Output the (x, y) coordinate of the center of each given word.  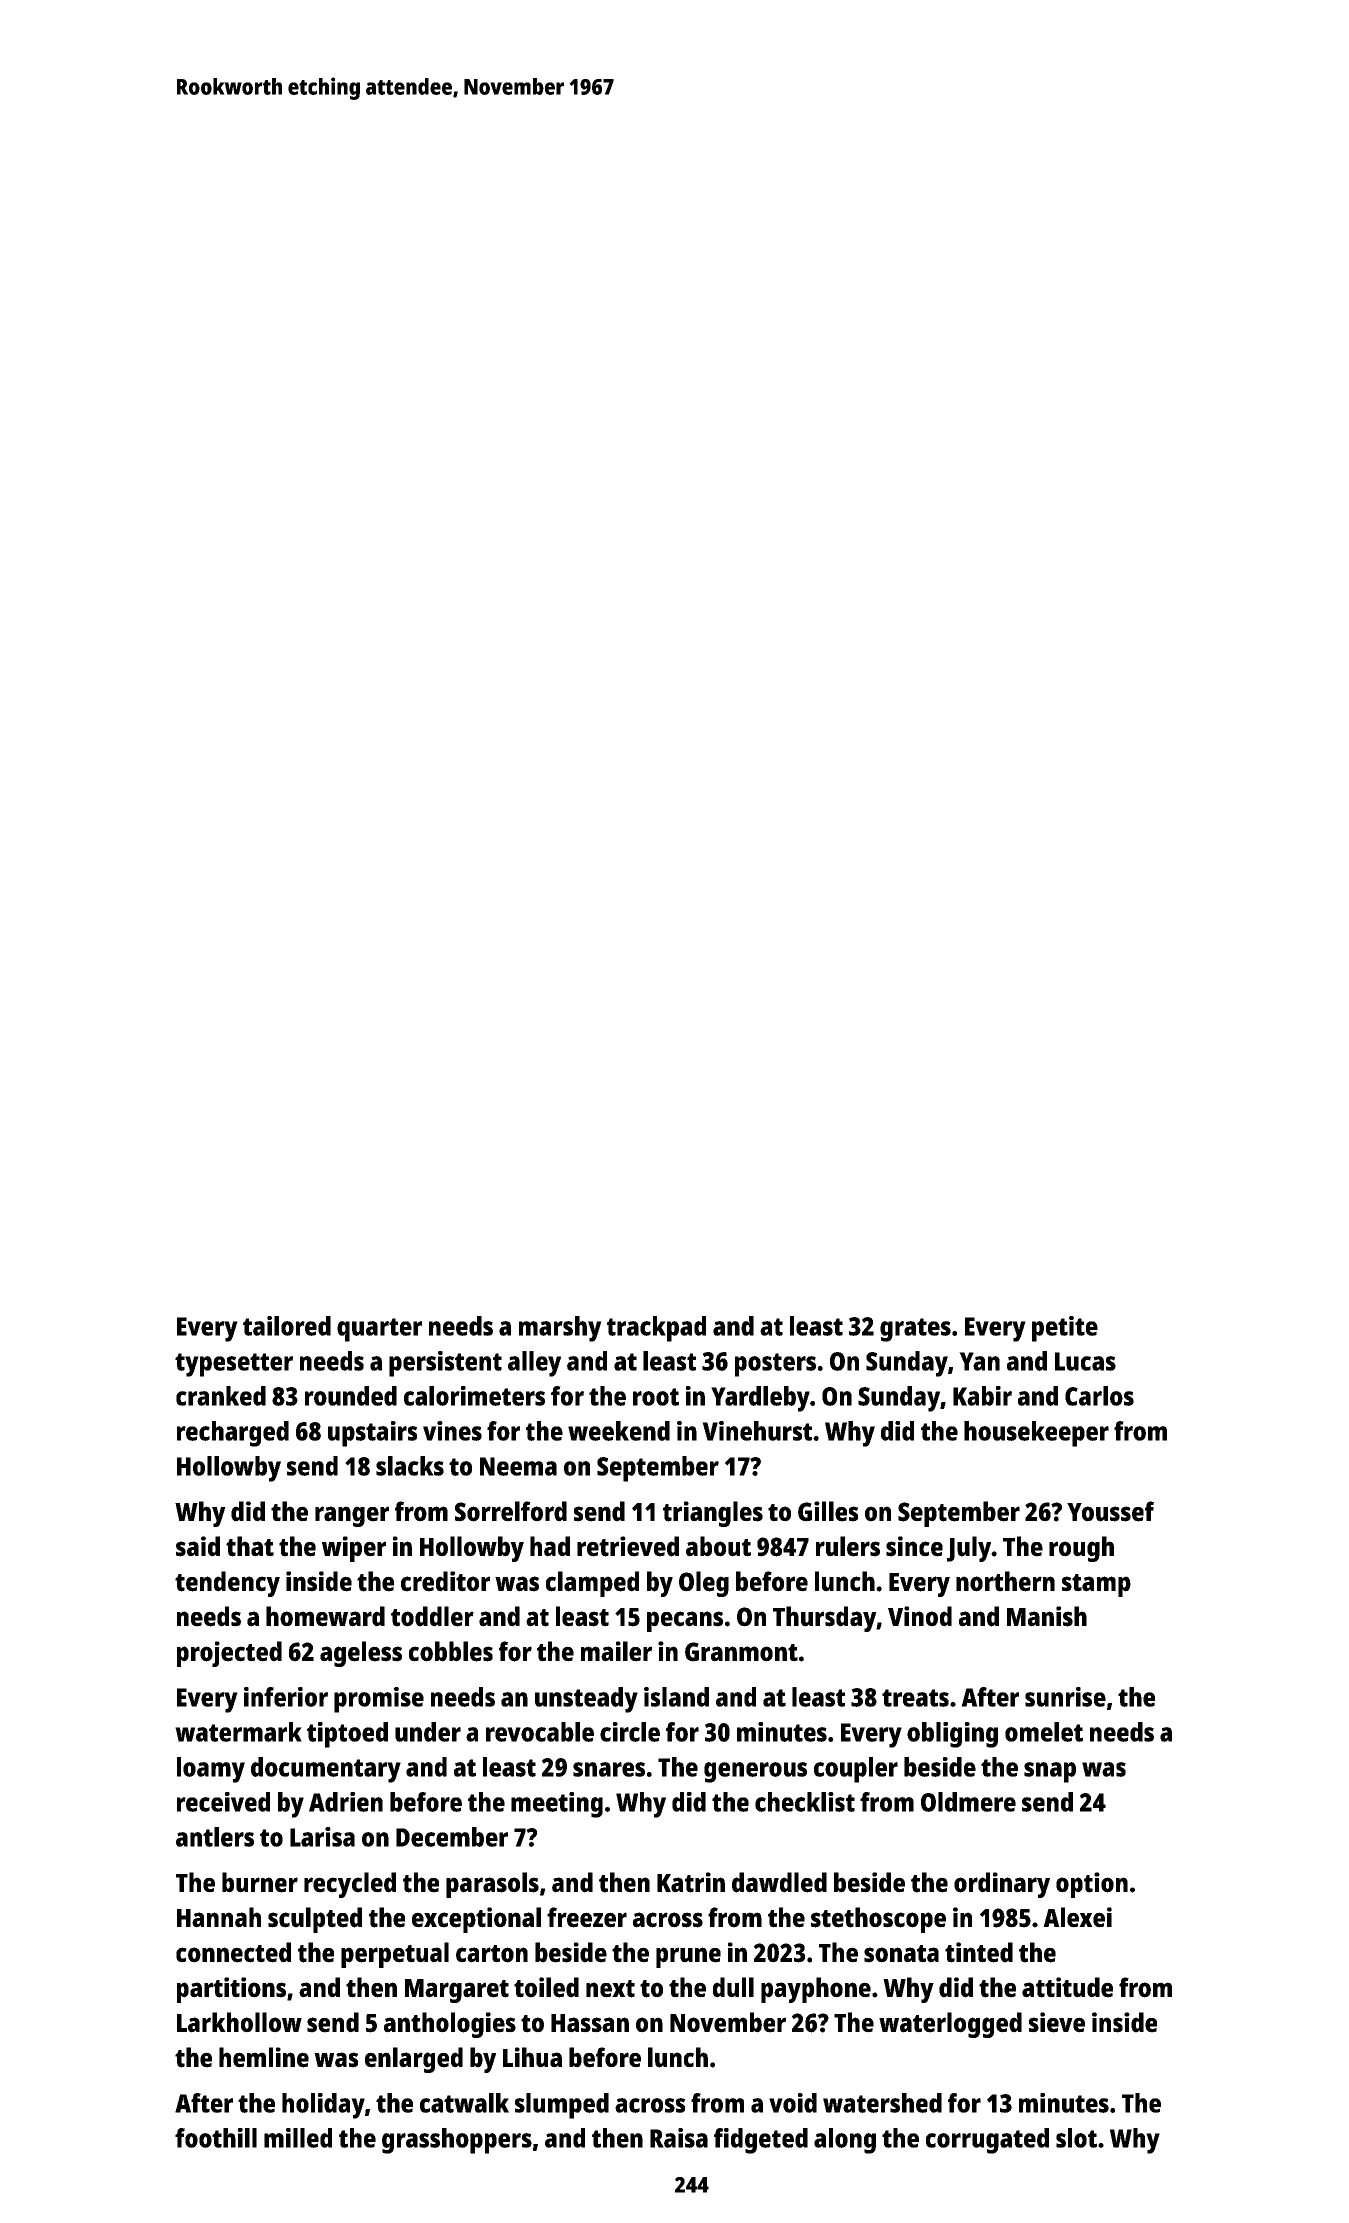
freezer (587, 1917)
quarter (379, 1330)
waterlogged (950, 2025)
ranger (352, 1516)
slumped (562, 2106)
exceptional (476, 1920)
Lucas (1085, 1361)
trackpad (656, 1329)
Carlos (1099, 1396)
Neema (518, 1466)
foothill (216, 2138)
